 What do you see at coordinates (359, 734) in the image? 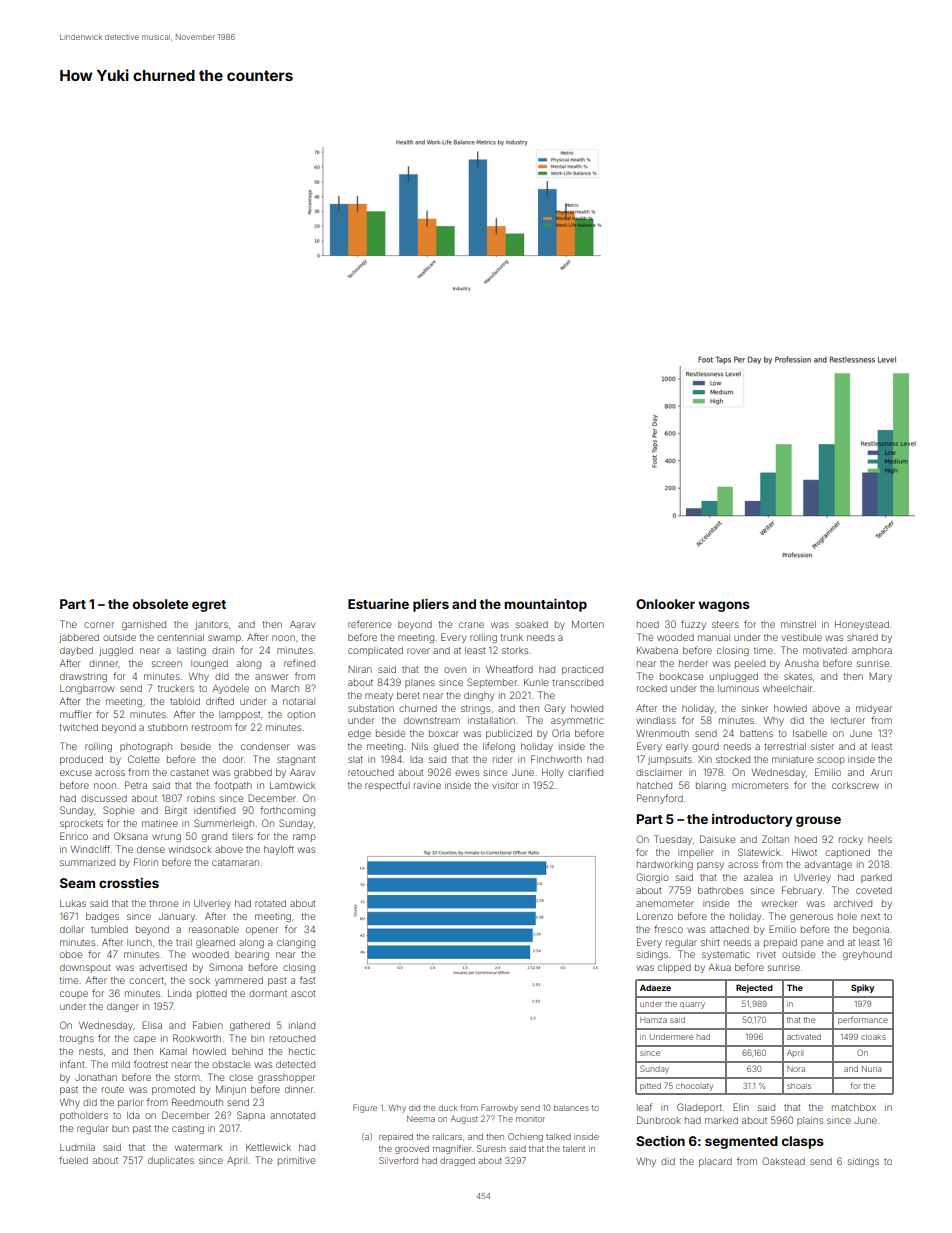
I see `edge` at bounding box center [359, 734].
